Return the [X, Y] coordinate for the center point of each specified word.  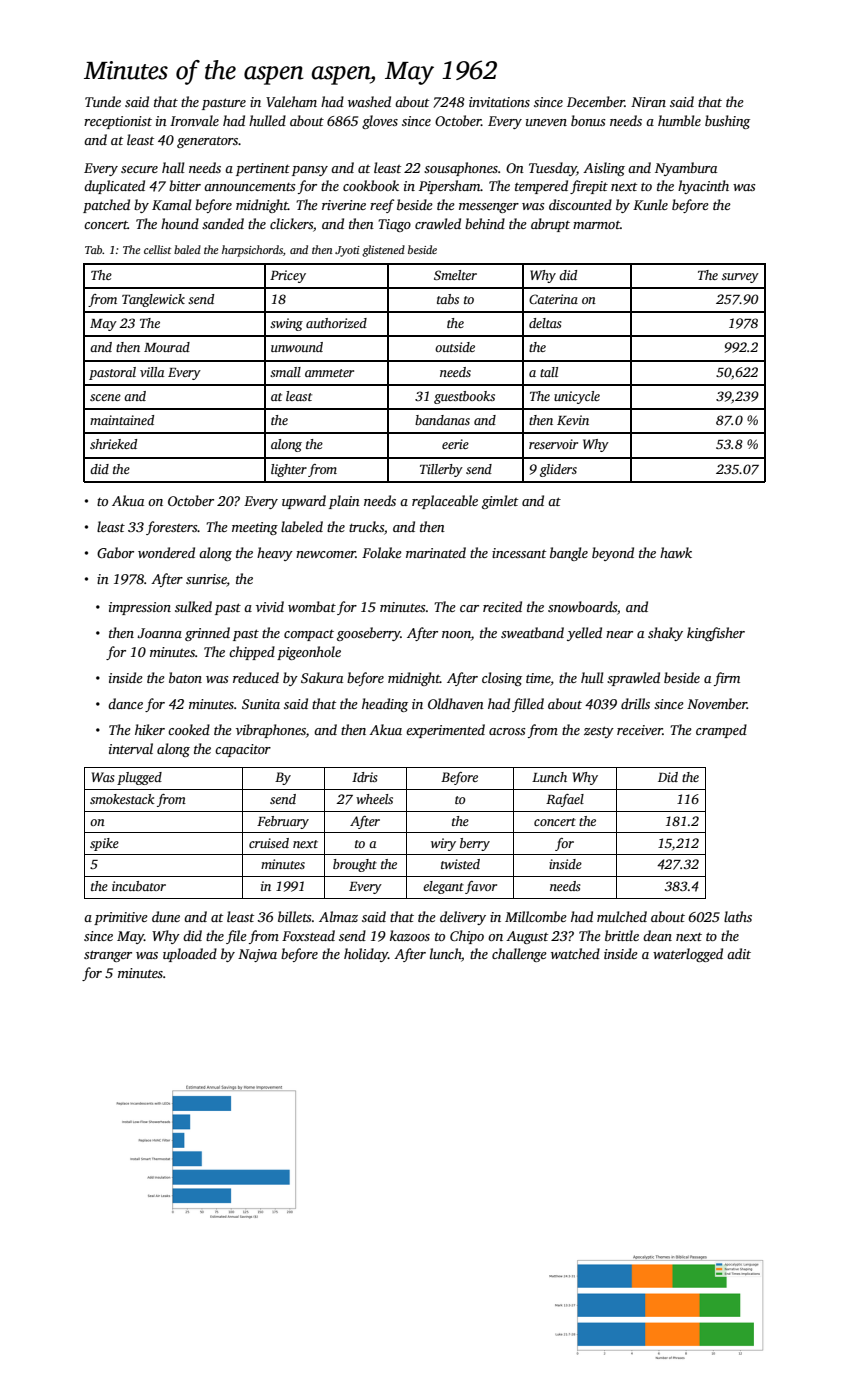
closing [502, 679]
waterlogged [688, 955]
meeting [255, 528]
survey [740, 278]
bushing [727, 122]
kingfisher [716, 634]
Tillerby [441, 470]
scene [105, 397]
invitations [499, 102]
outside [455, 347]
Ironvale [194, 120]
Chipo [467, 937]
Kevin [573, 420]
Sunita [261, 704]
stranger [108, 956]
